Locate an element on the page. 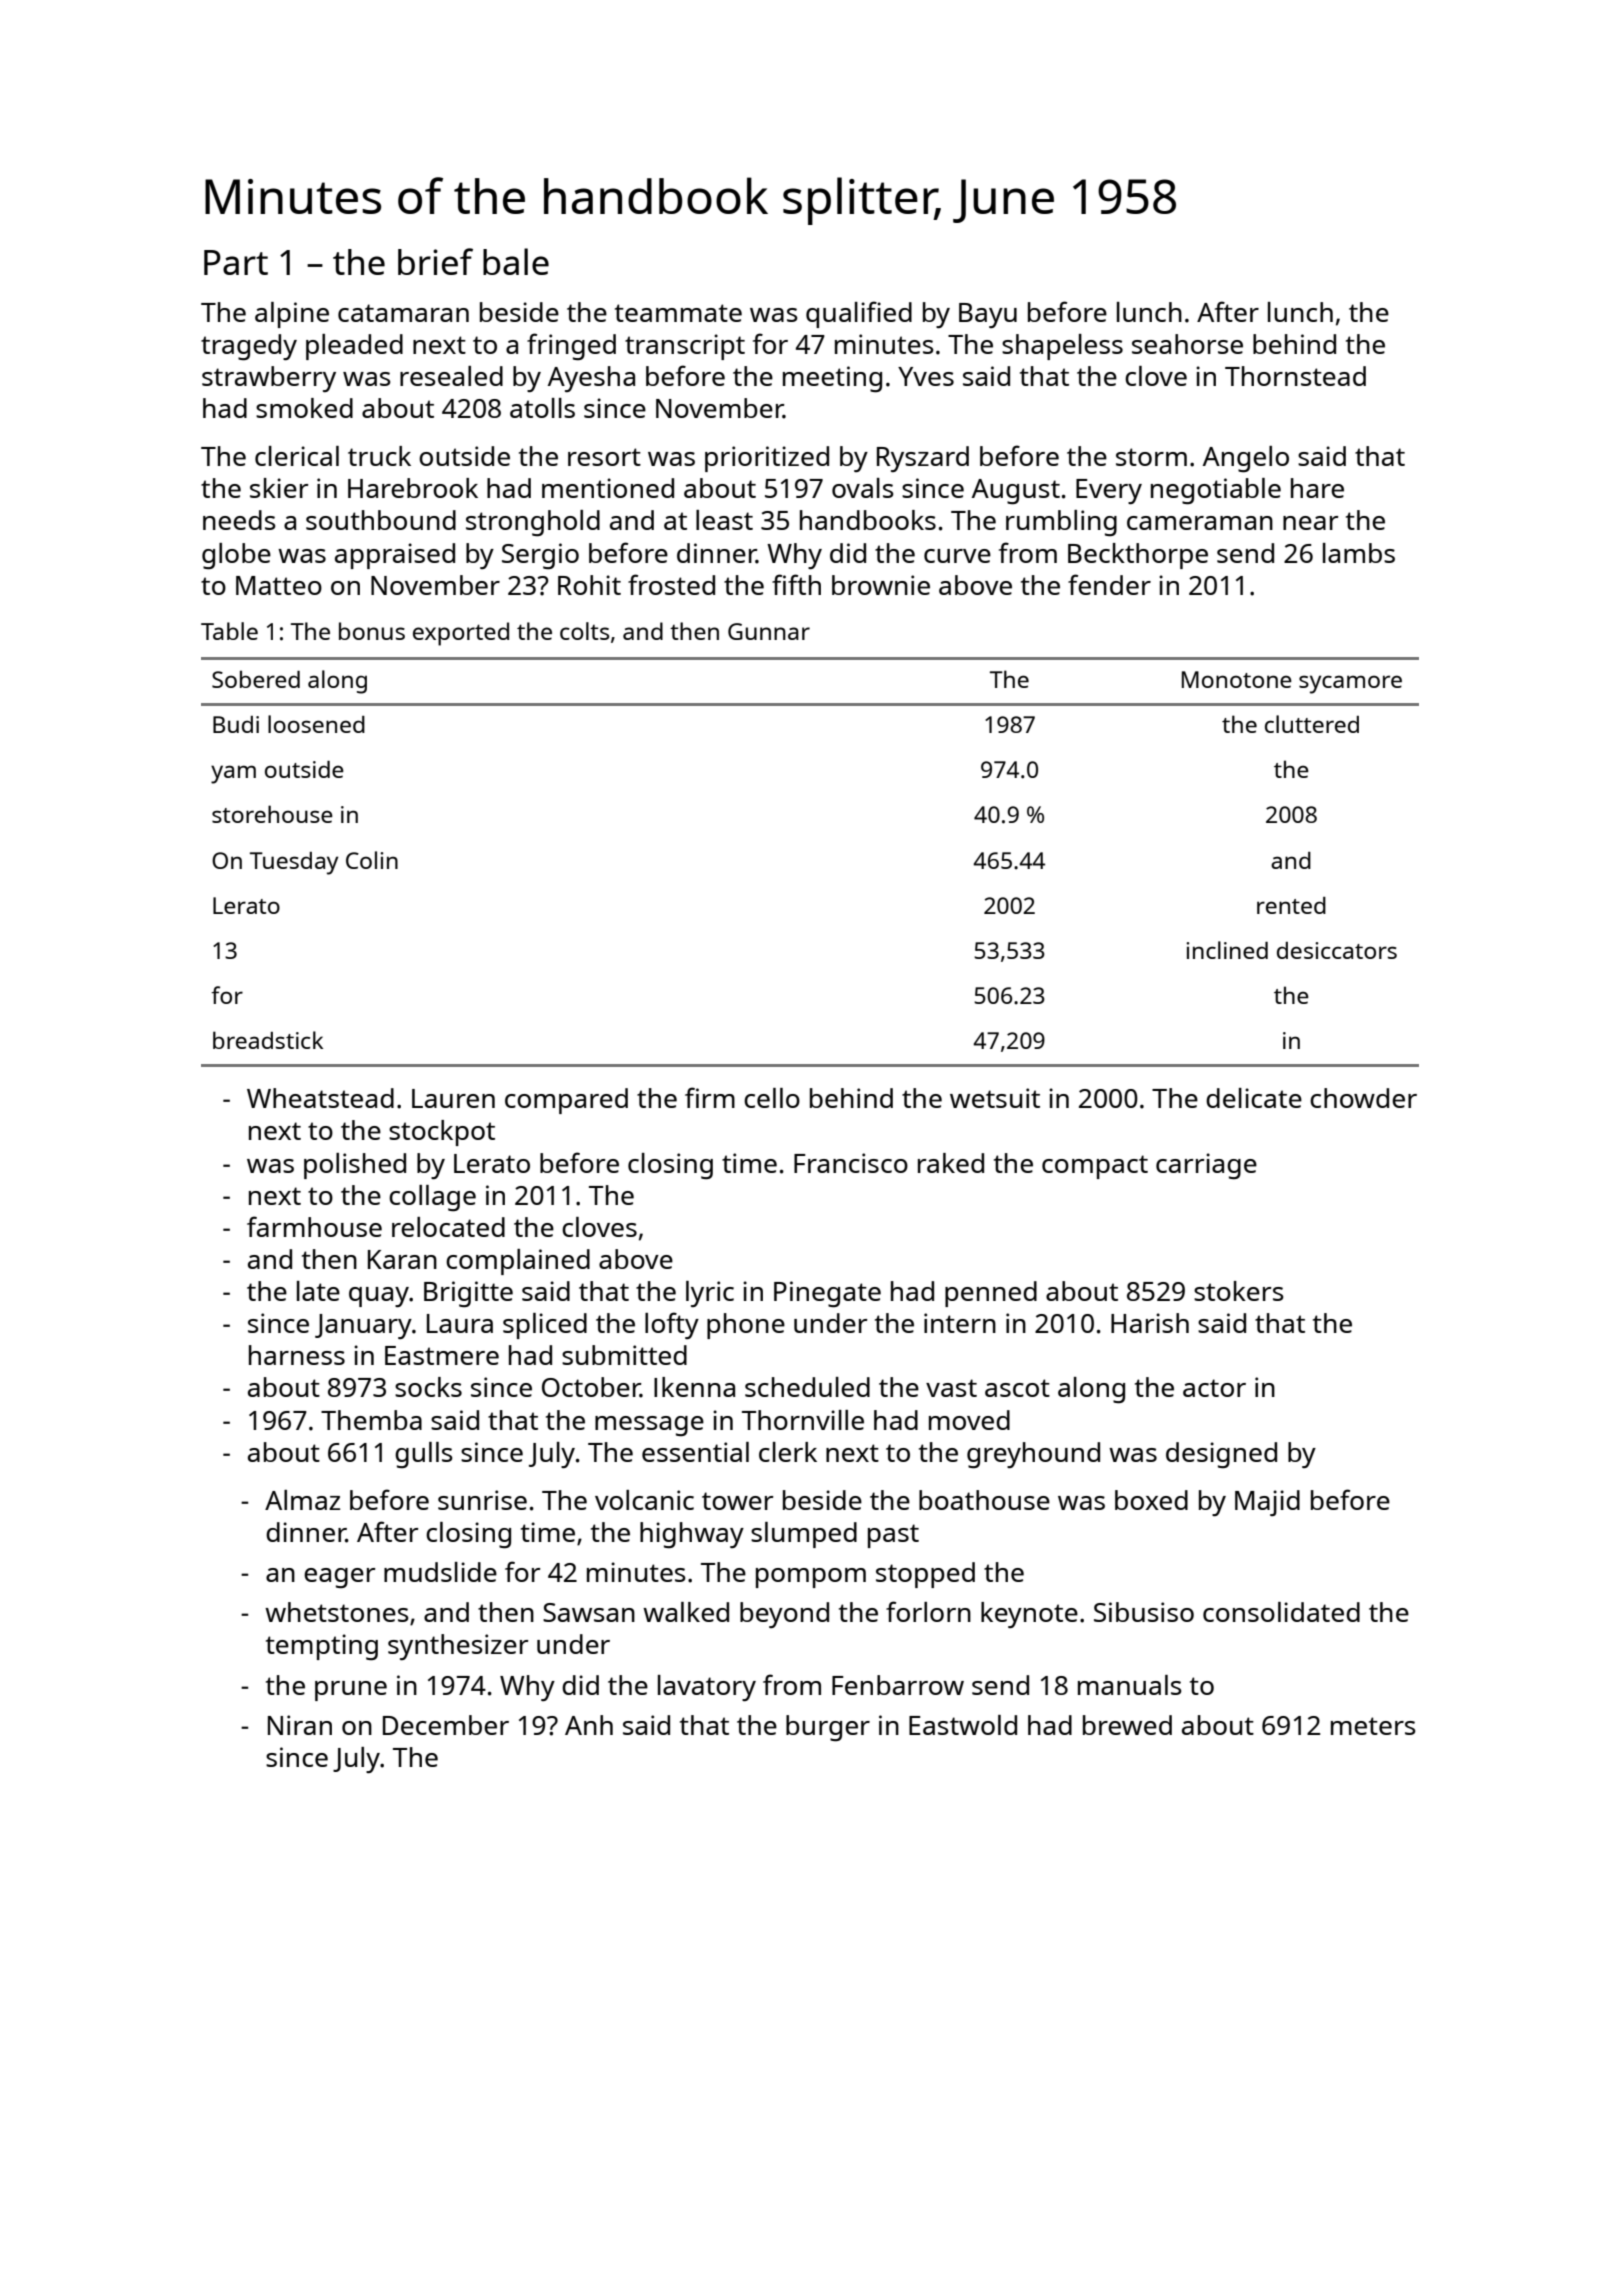  compact is located at coordinates (1095, 1167).
